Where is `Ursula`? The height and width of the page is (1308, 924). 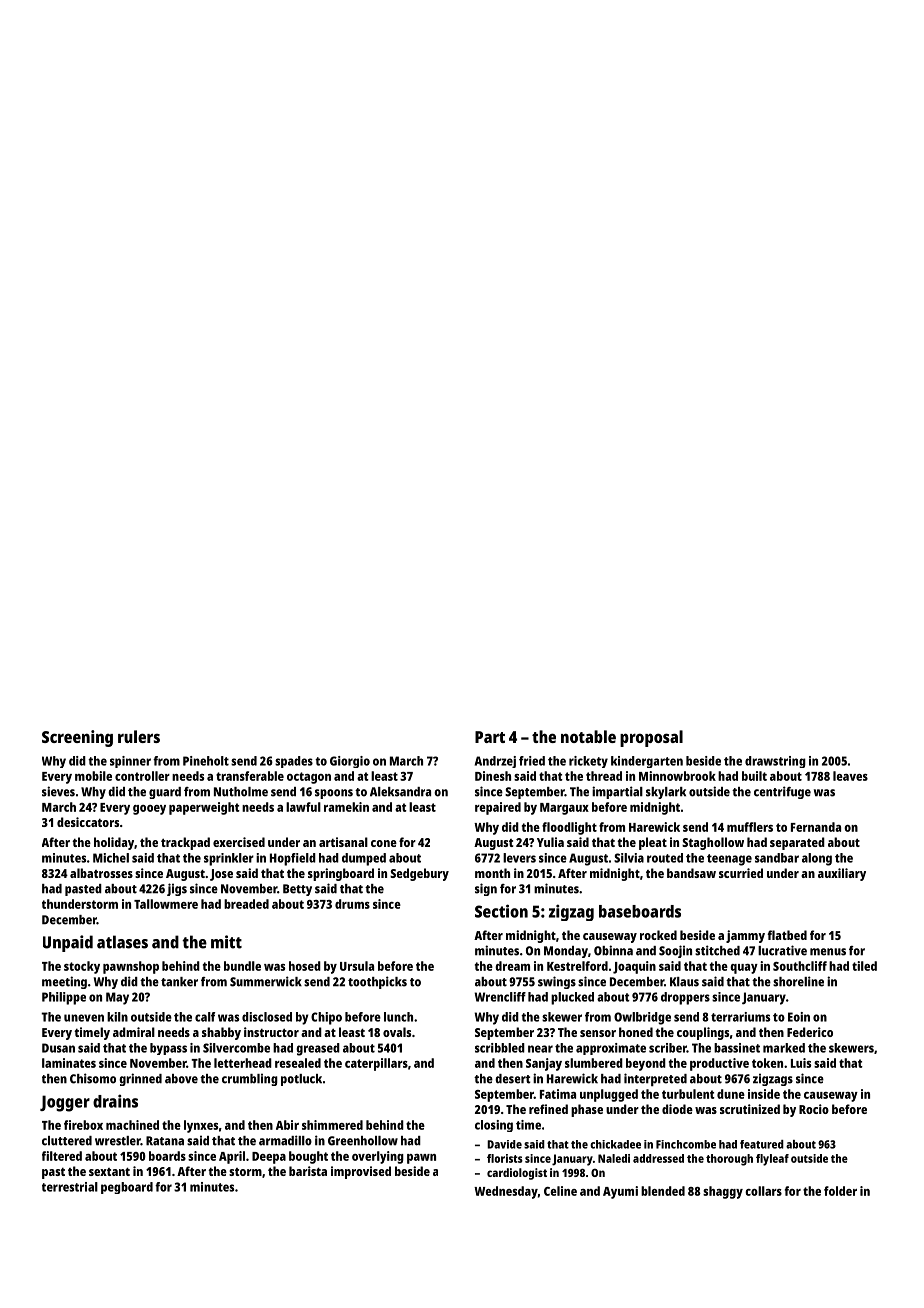
Ursula is located at coordinates (357, 966).
